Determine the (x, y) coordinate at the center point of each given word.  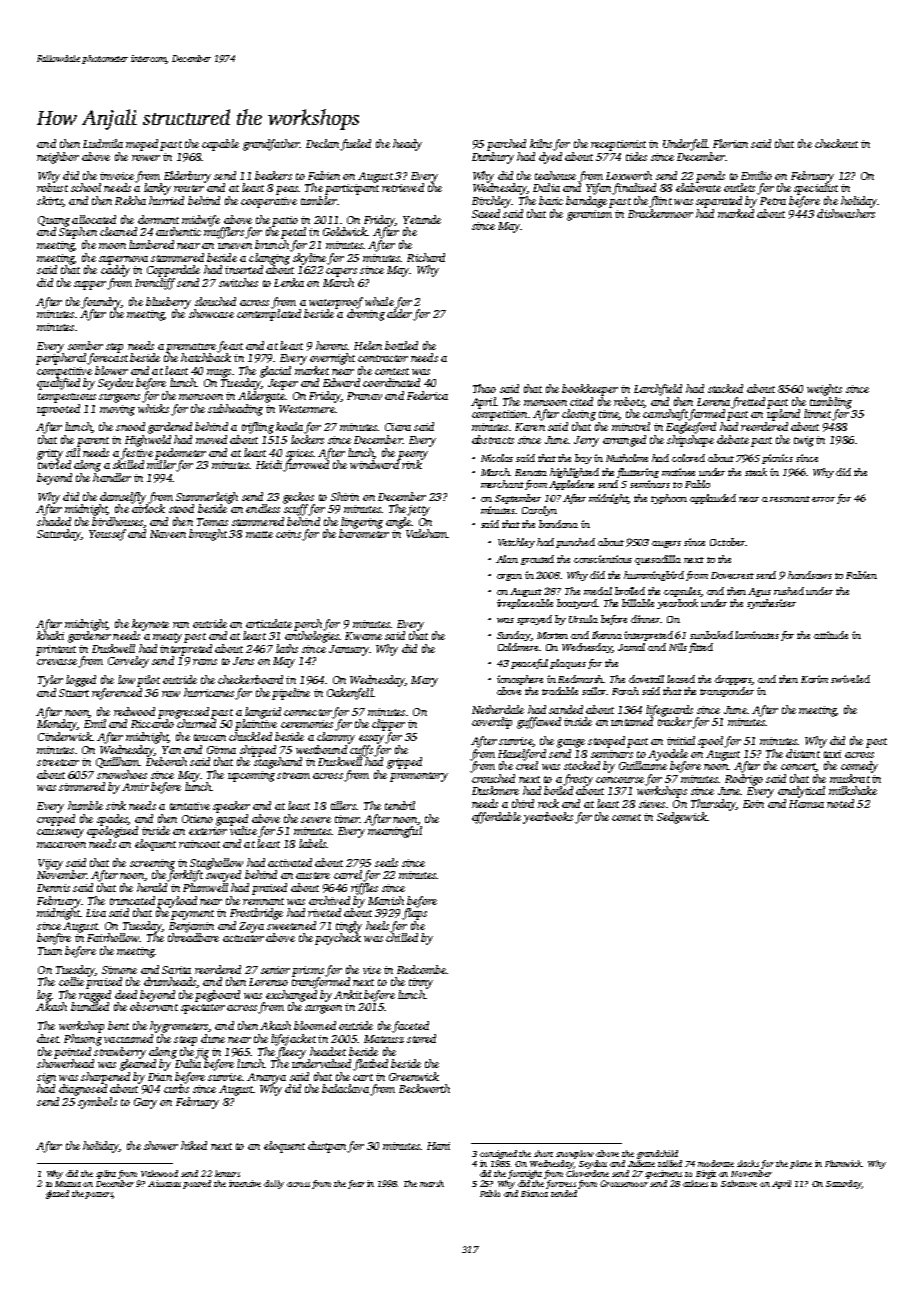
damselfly (123, 498)
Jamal (631, 647)
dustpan (327, 1147)
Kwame (363, 636)
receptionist (618, 145)
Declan (322, 143)
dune (213, 1038)
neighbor (58, 158)
